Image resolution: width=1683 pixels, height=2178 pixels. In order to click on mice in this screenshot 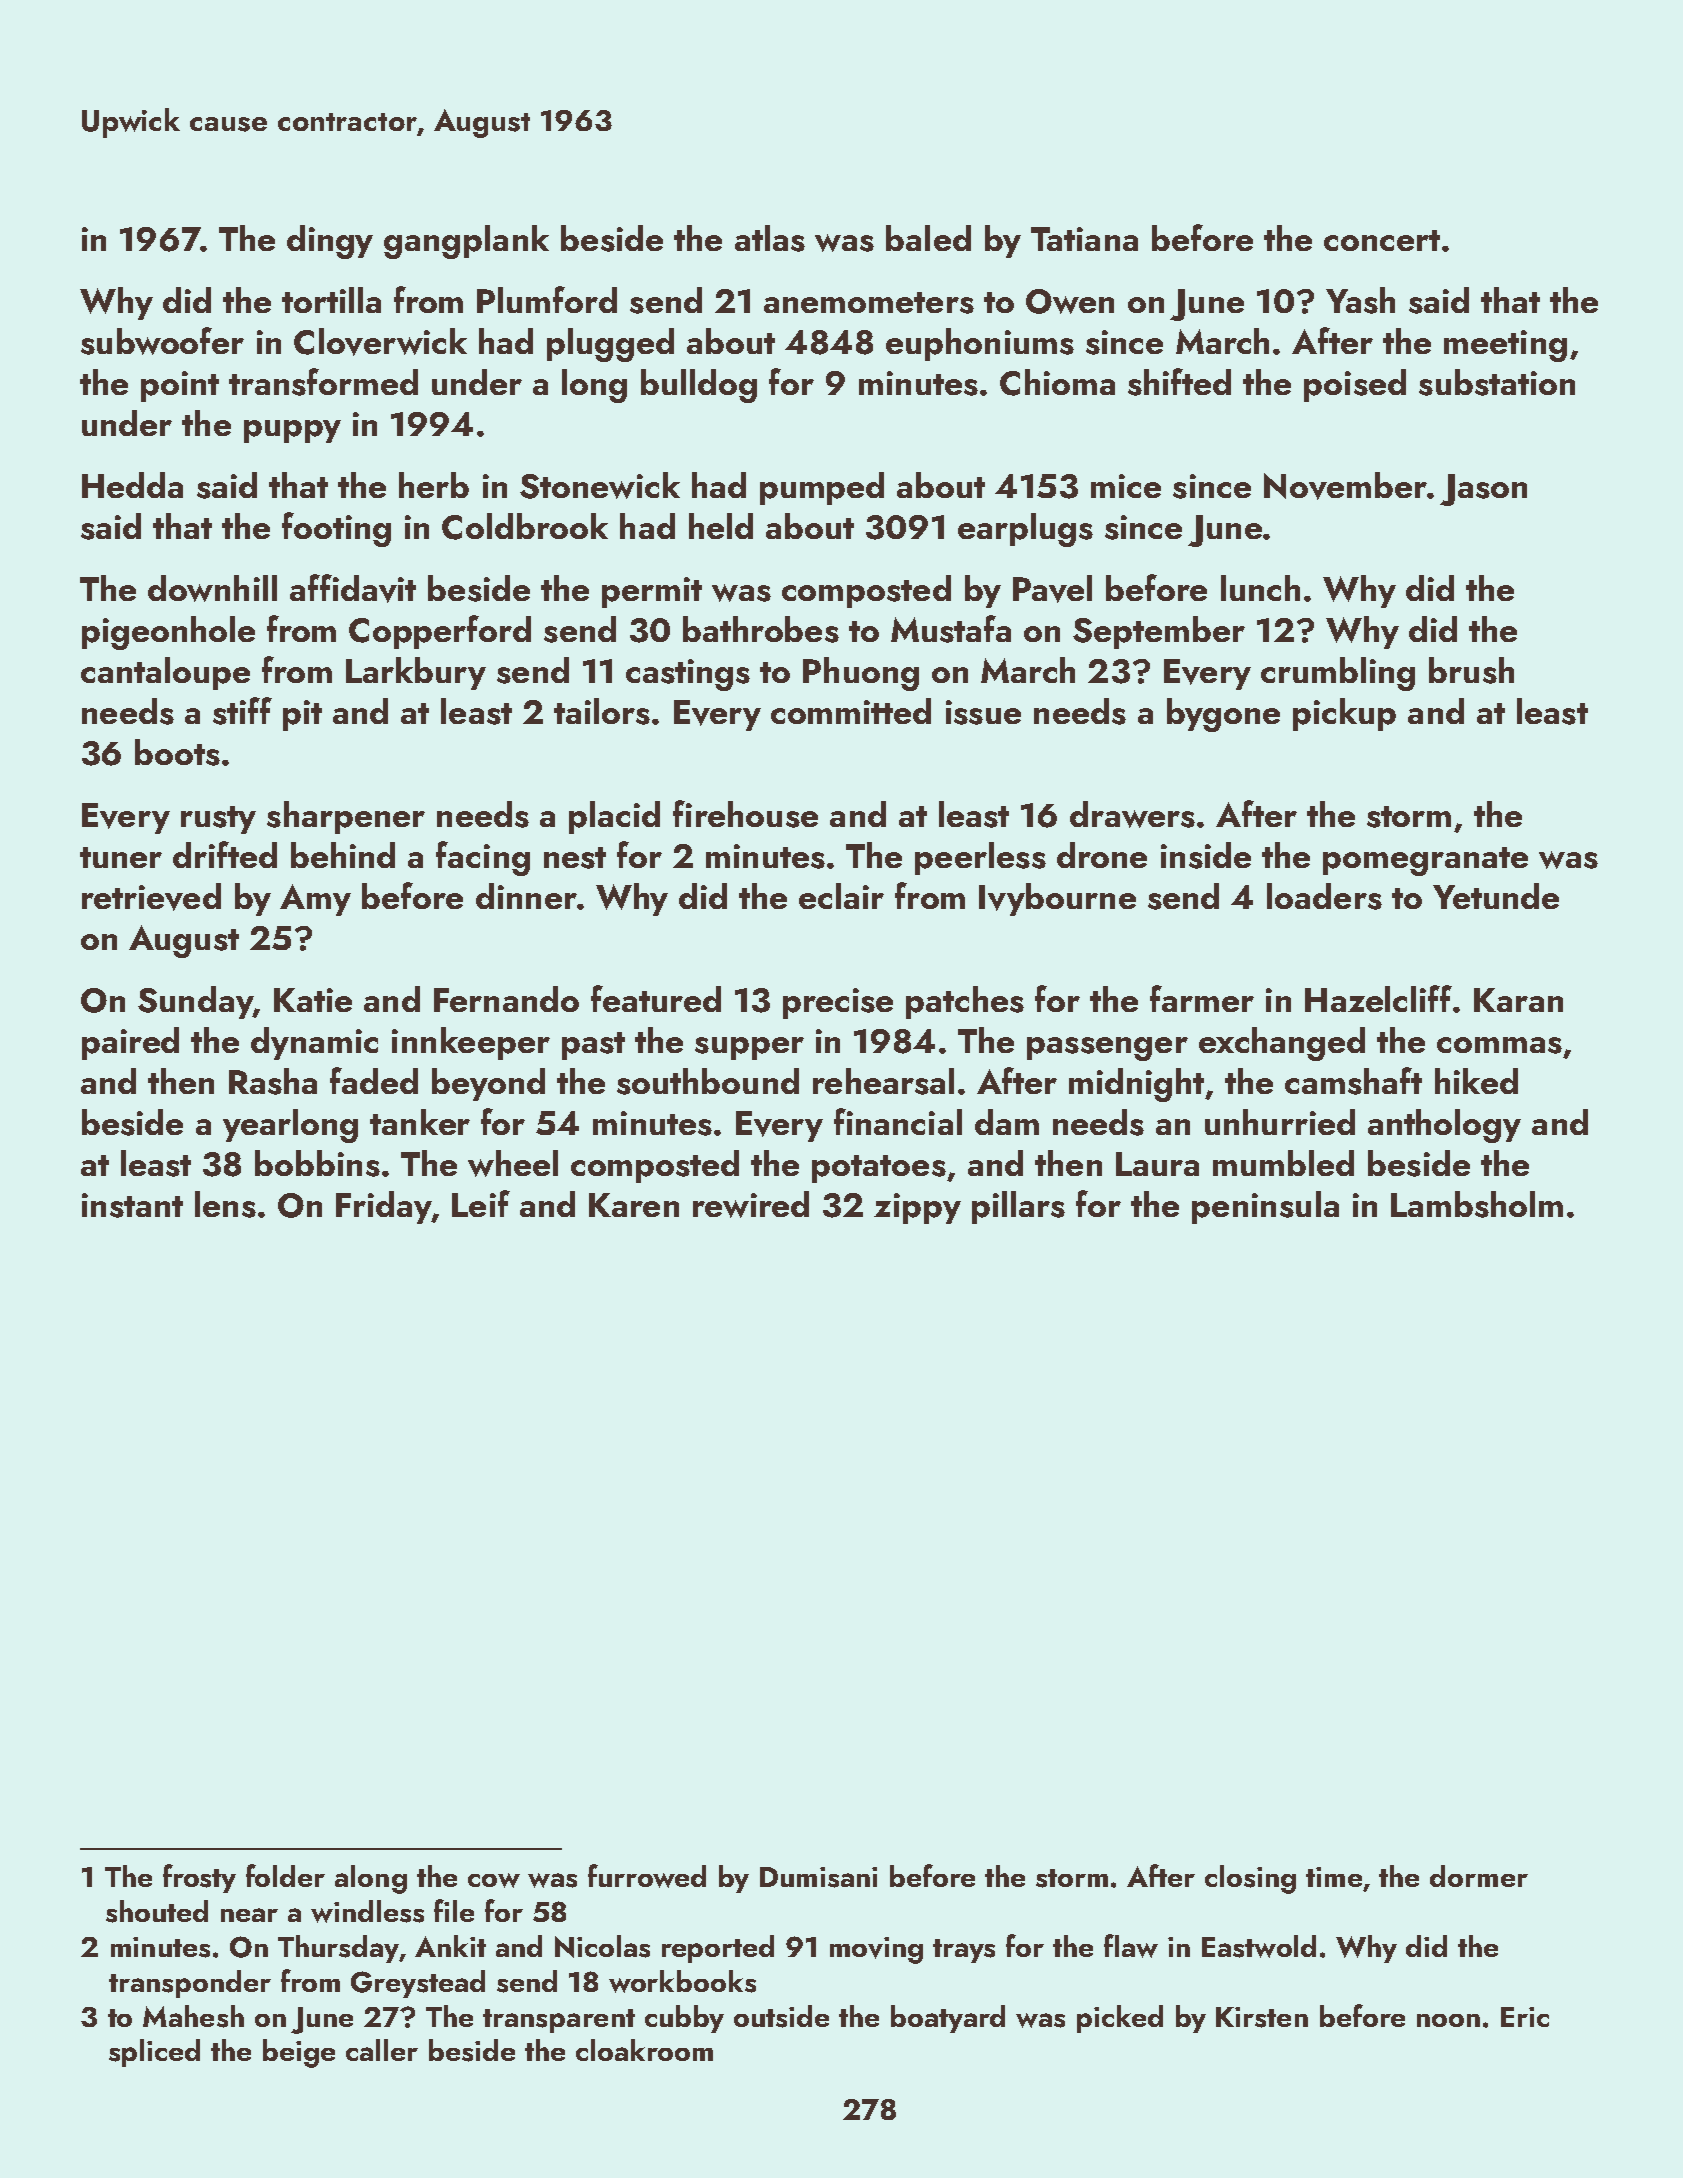, I will do `click(1126, 486)`.
